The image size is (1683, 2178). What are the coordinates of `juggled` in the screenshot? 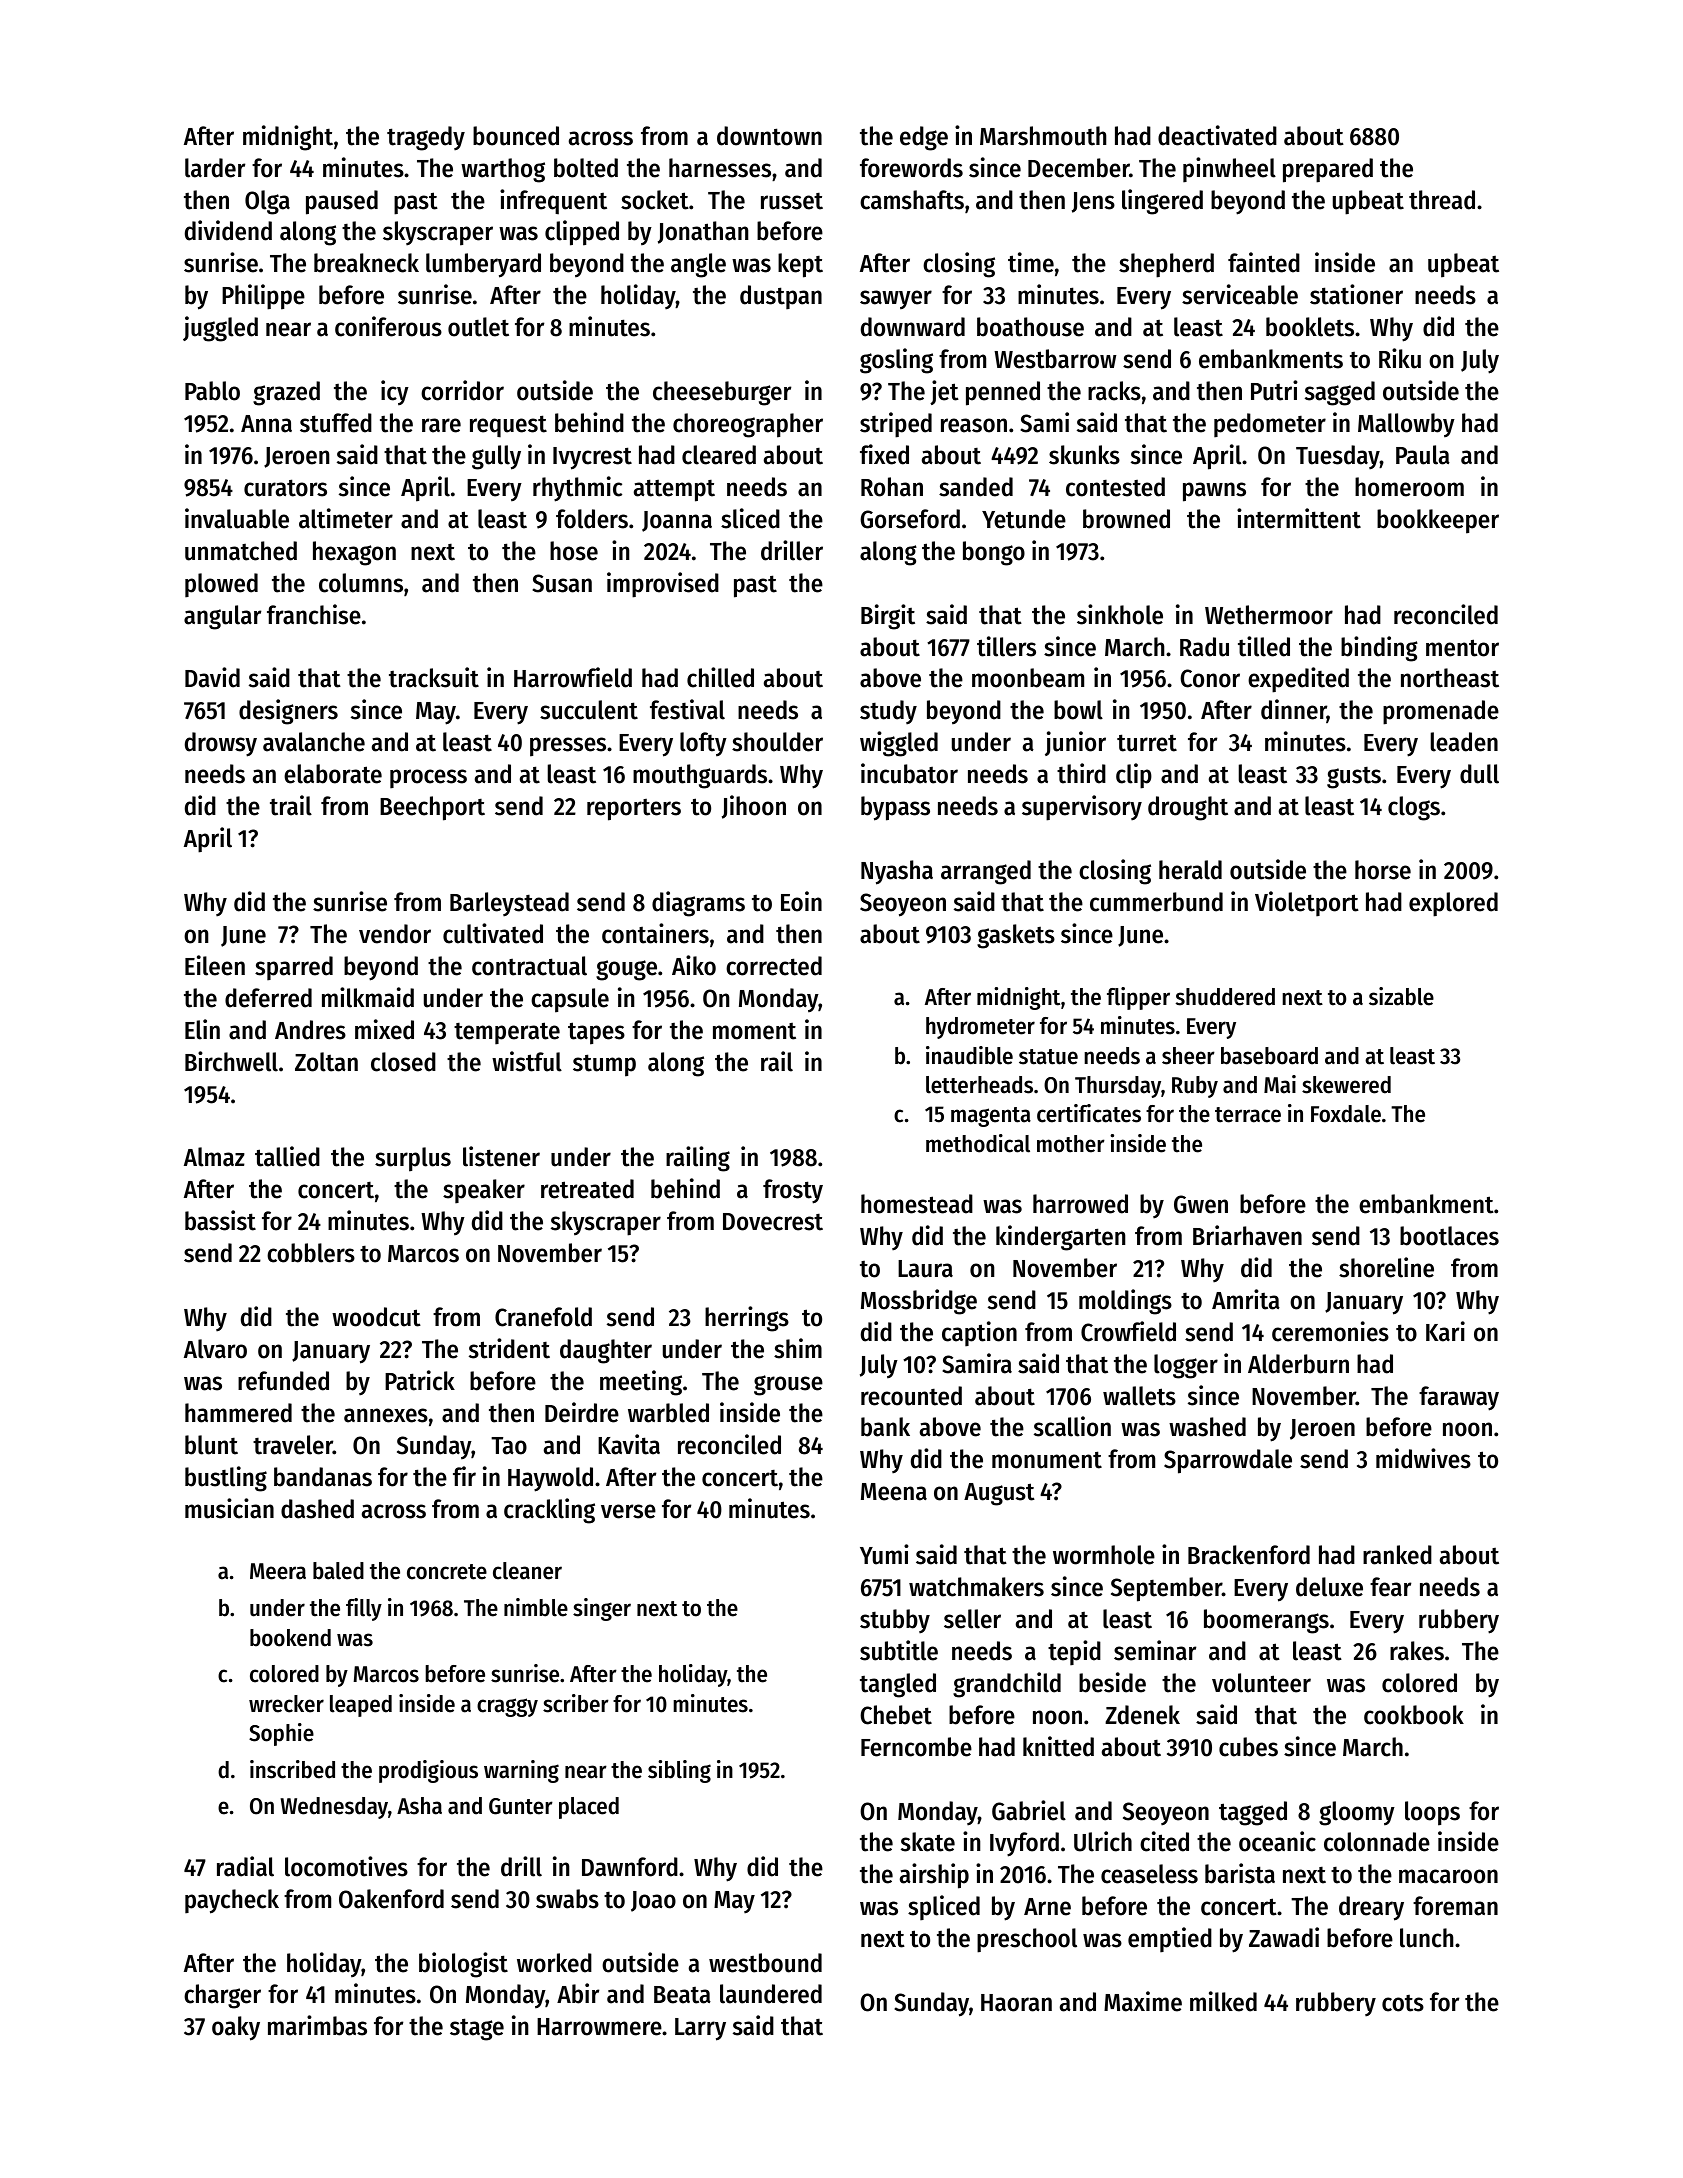 It's located at (220, 329).
